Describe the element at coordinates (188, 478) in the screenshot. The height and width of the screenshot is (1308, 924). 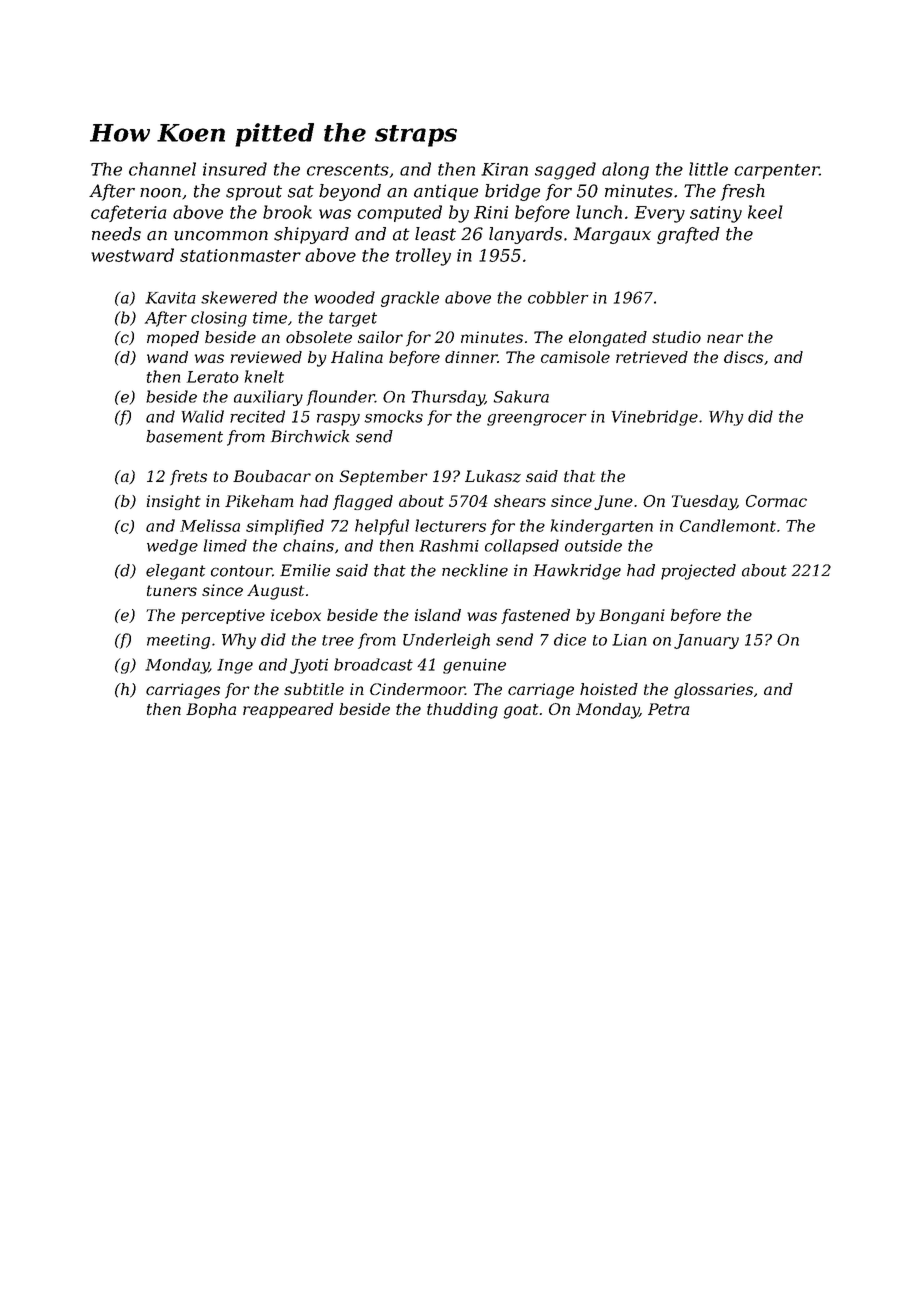
I see `frets` at that location.
